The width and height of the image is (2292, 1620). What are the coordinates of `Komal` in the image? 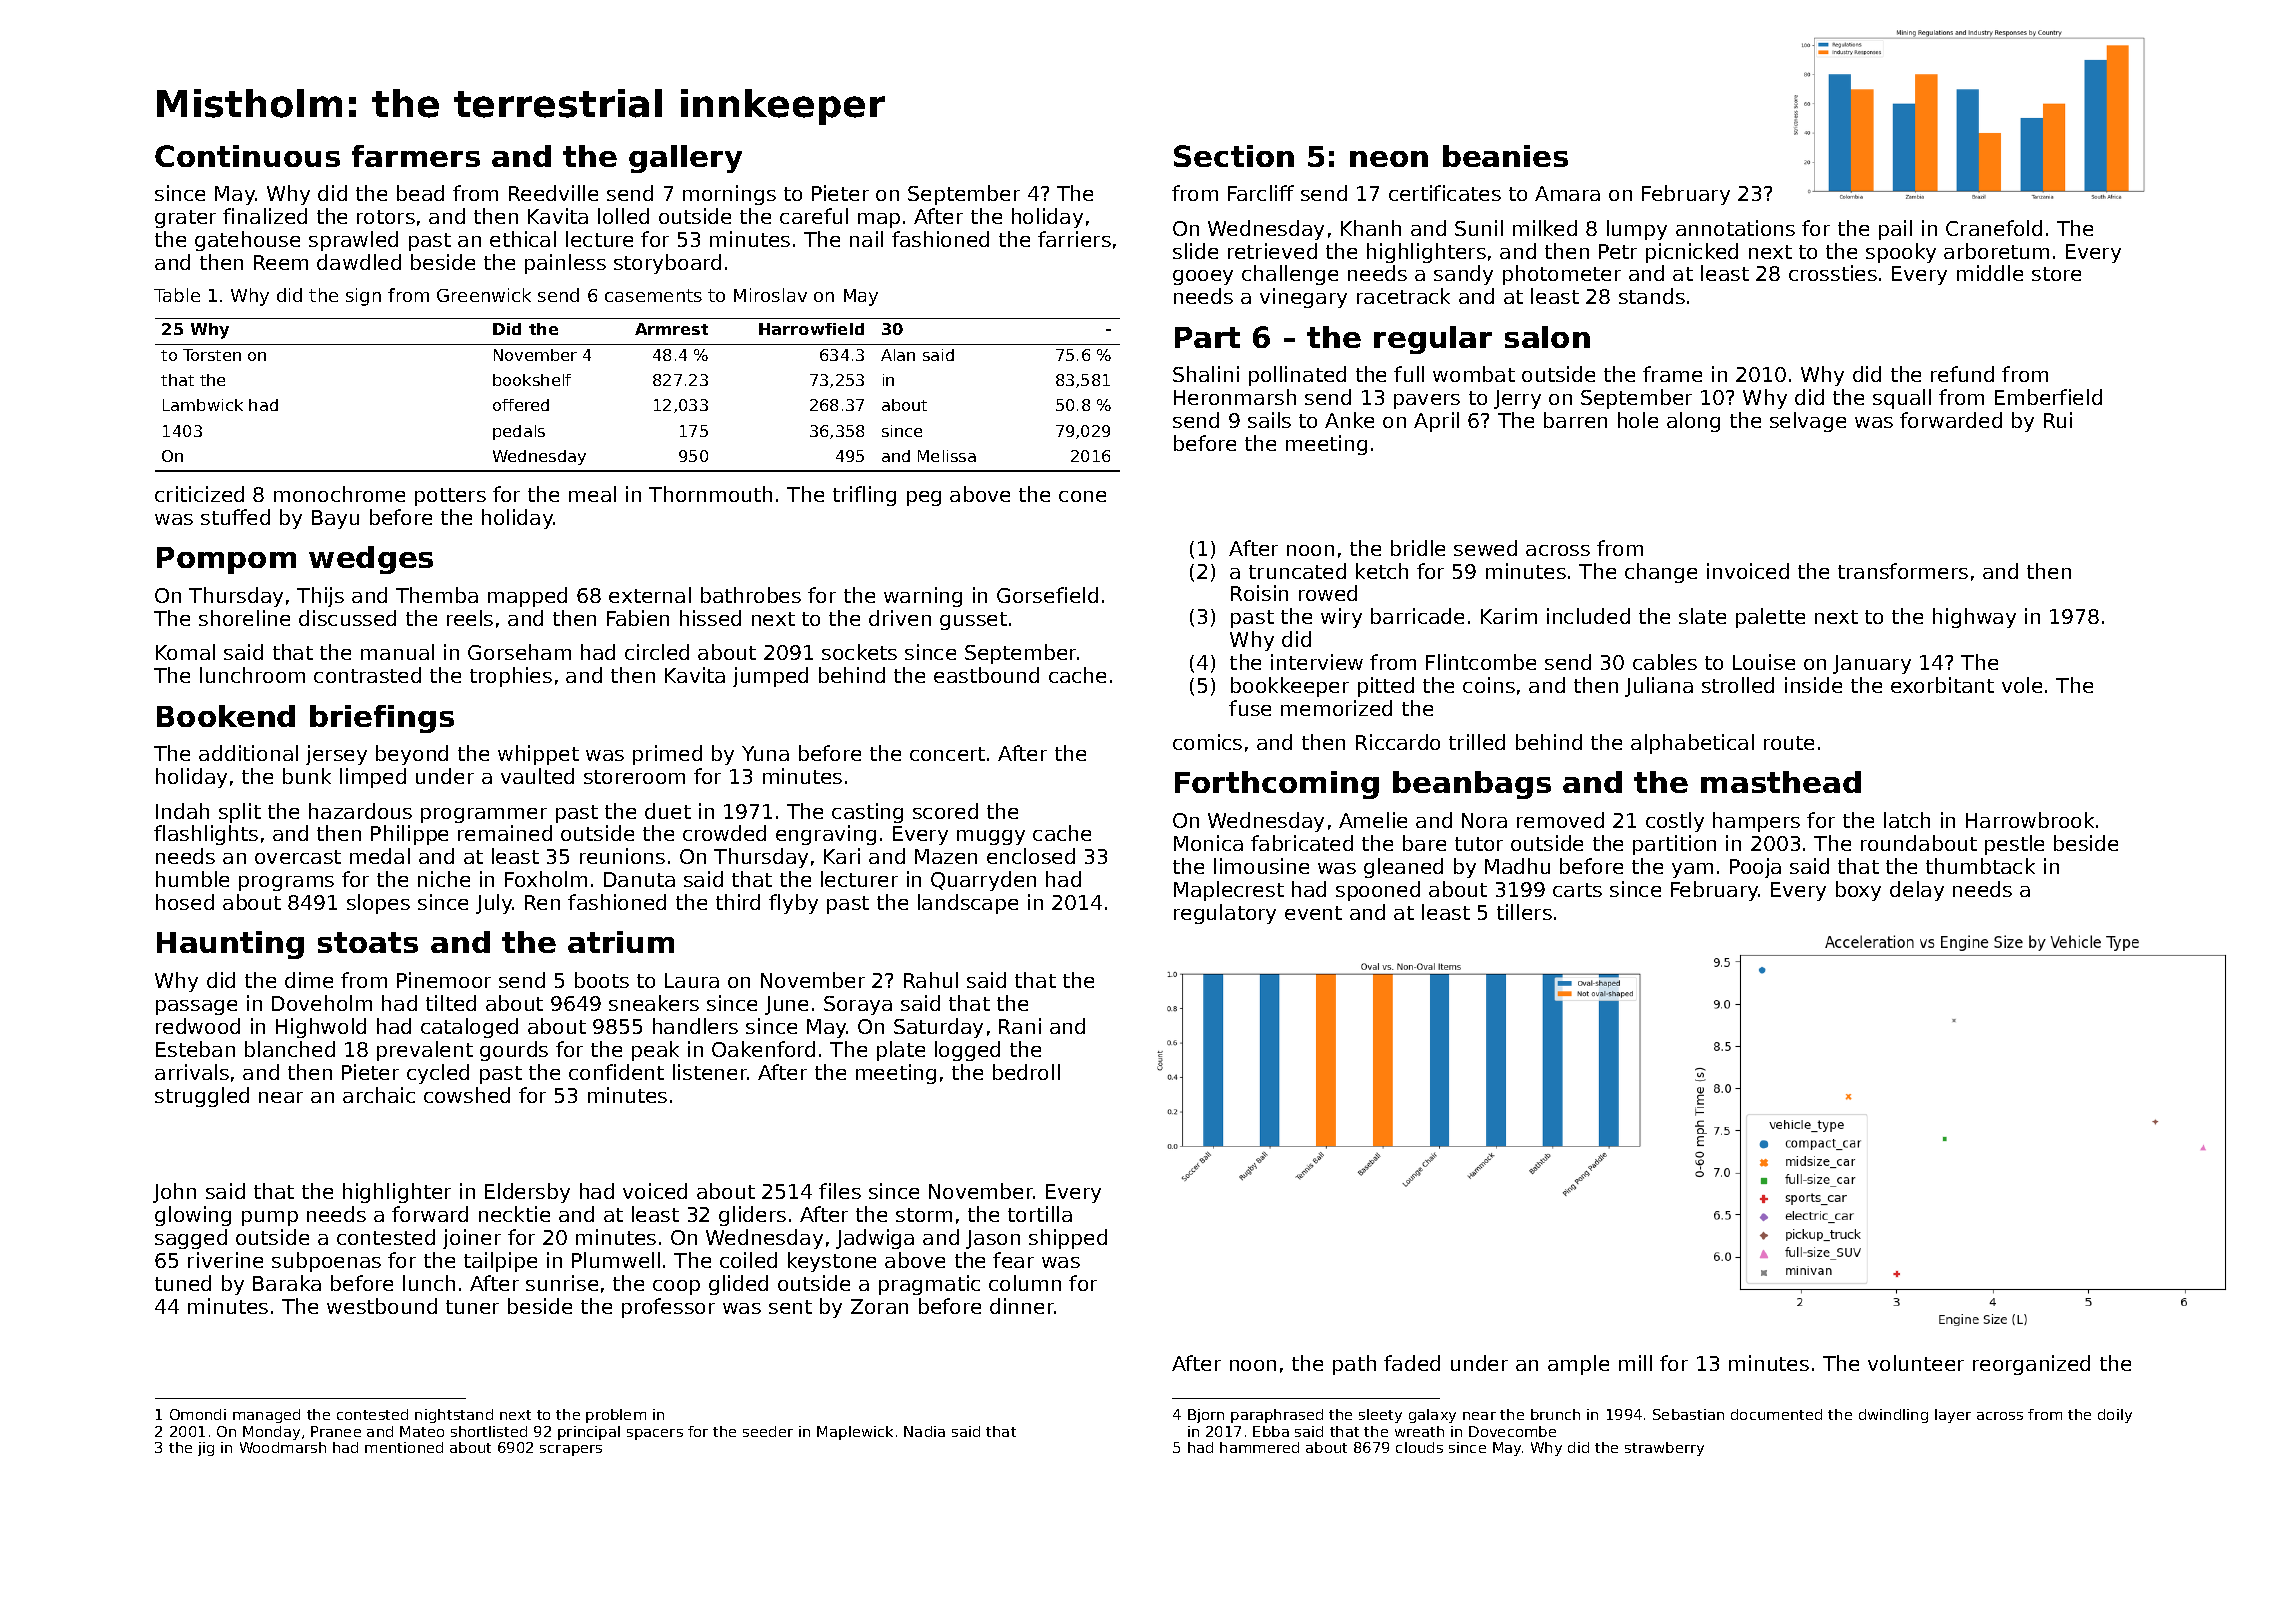 It's located at (185, 652).
